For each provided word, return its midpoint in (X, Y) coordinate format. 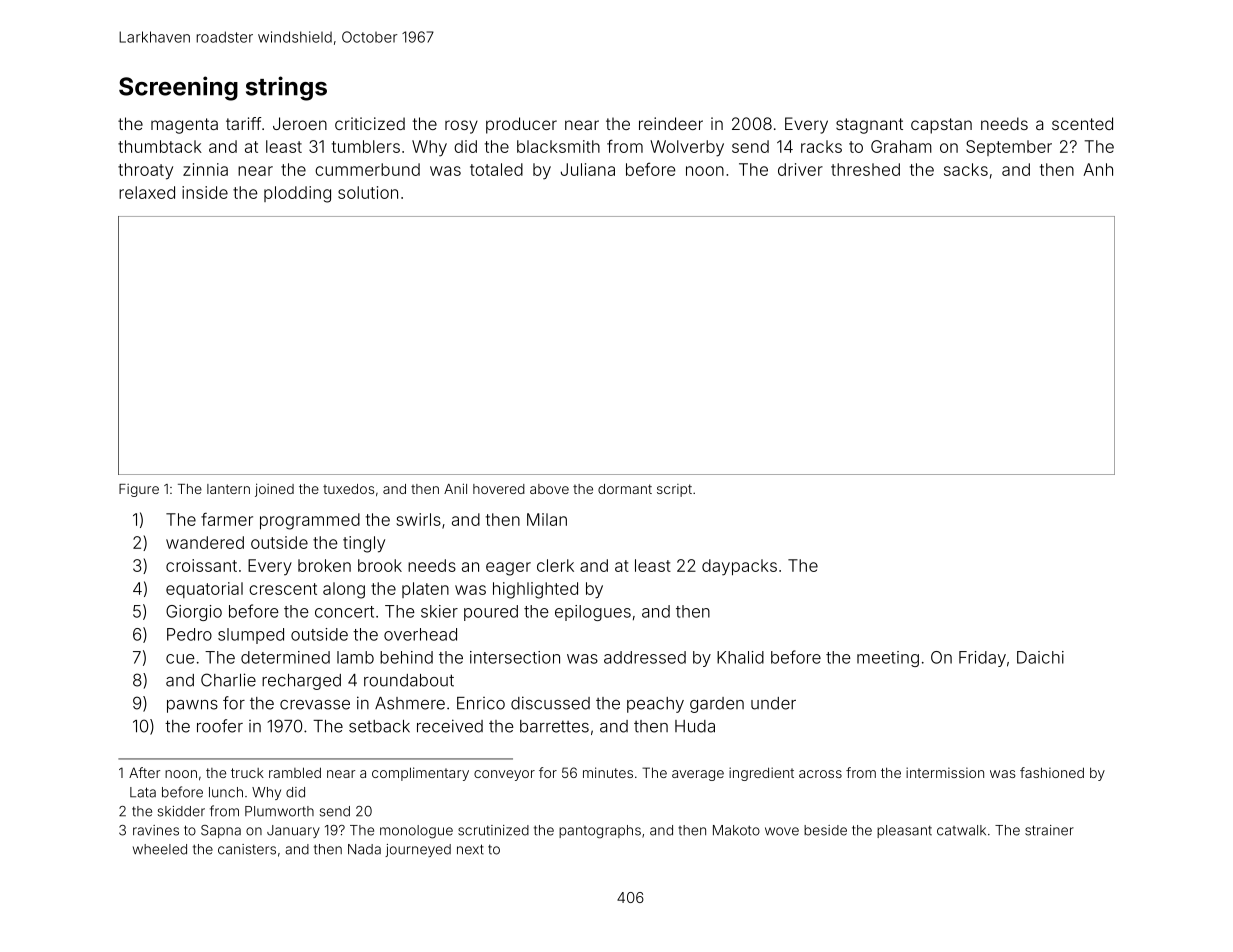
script (674, 490)
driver (800, 169)
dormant (625, 489)
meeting (888, 659)
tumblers (366, 146)
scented (1082, 123)
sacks (966, 169)
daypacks (739, 567)
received (450, 726)
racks (821, 146)
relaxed (147, 192)
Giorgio (194, 613)
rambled (295, 772)
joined (274, 490)
